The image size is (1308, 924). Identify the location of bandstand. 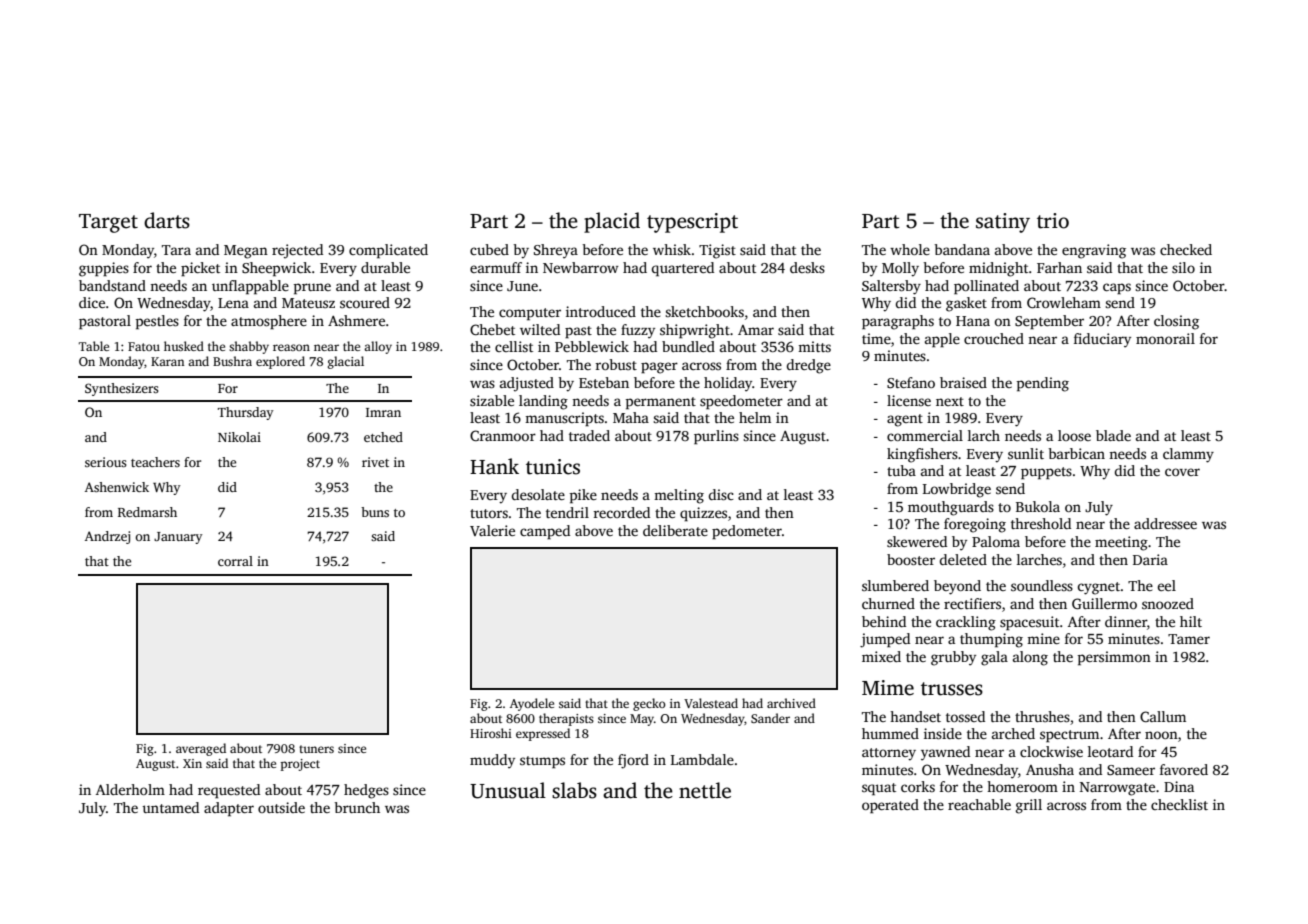
(112, 285).
